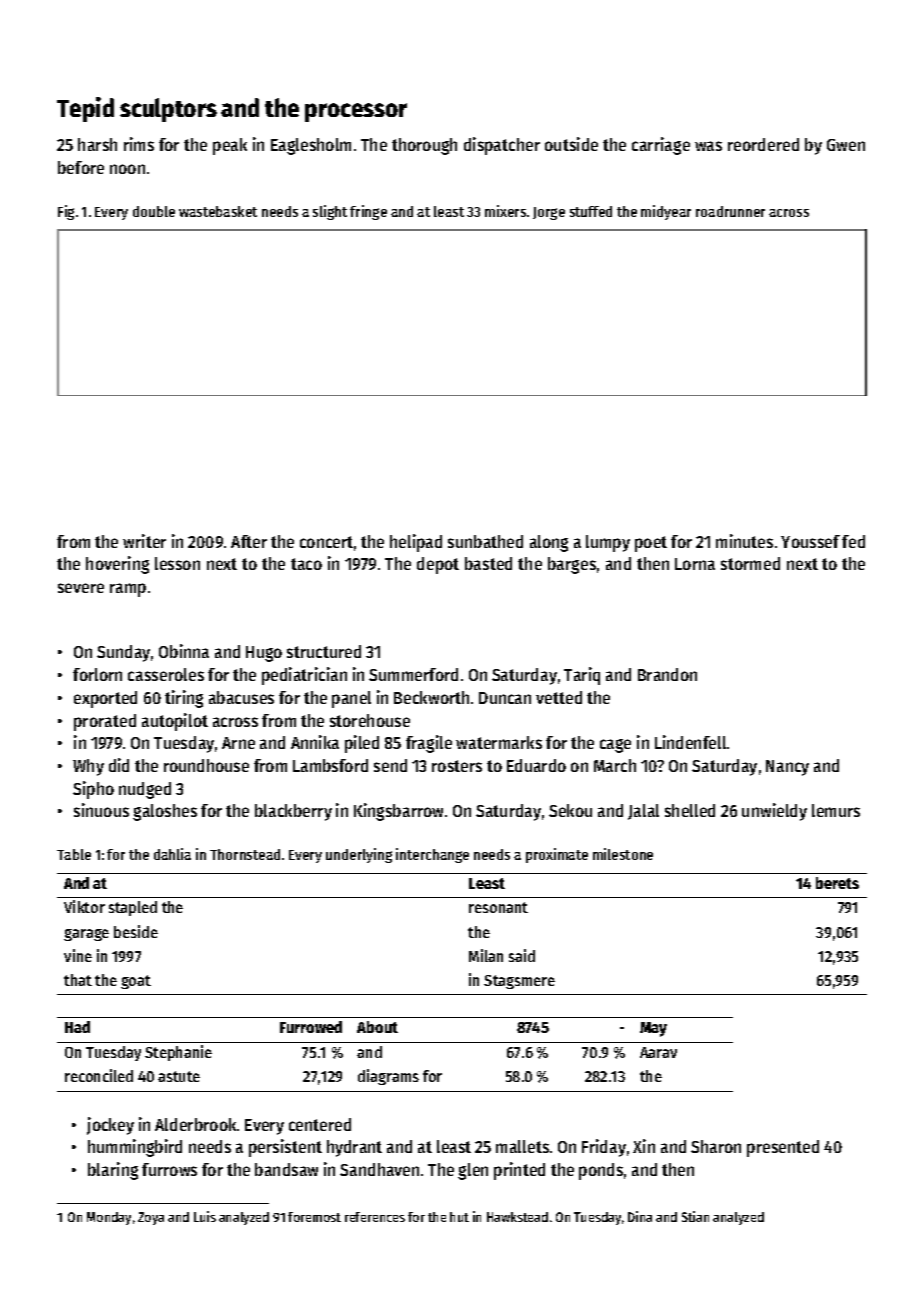 The height and width of the page is (1308, 924). I want to click on Zoya, so click(151, 1218).
